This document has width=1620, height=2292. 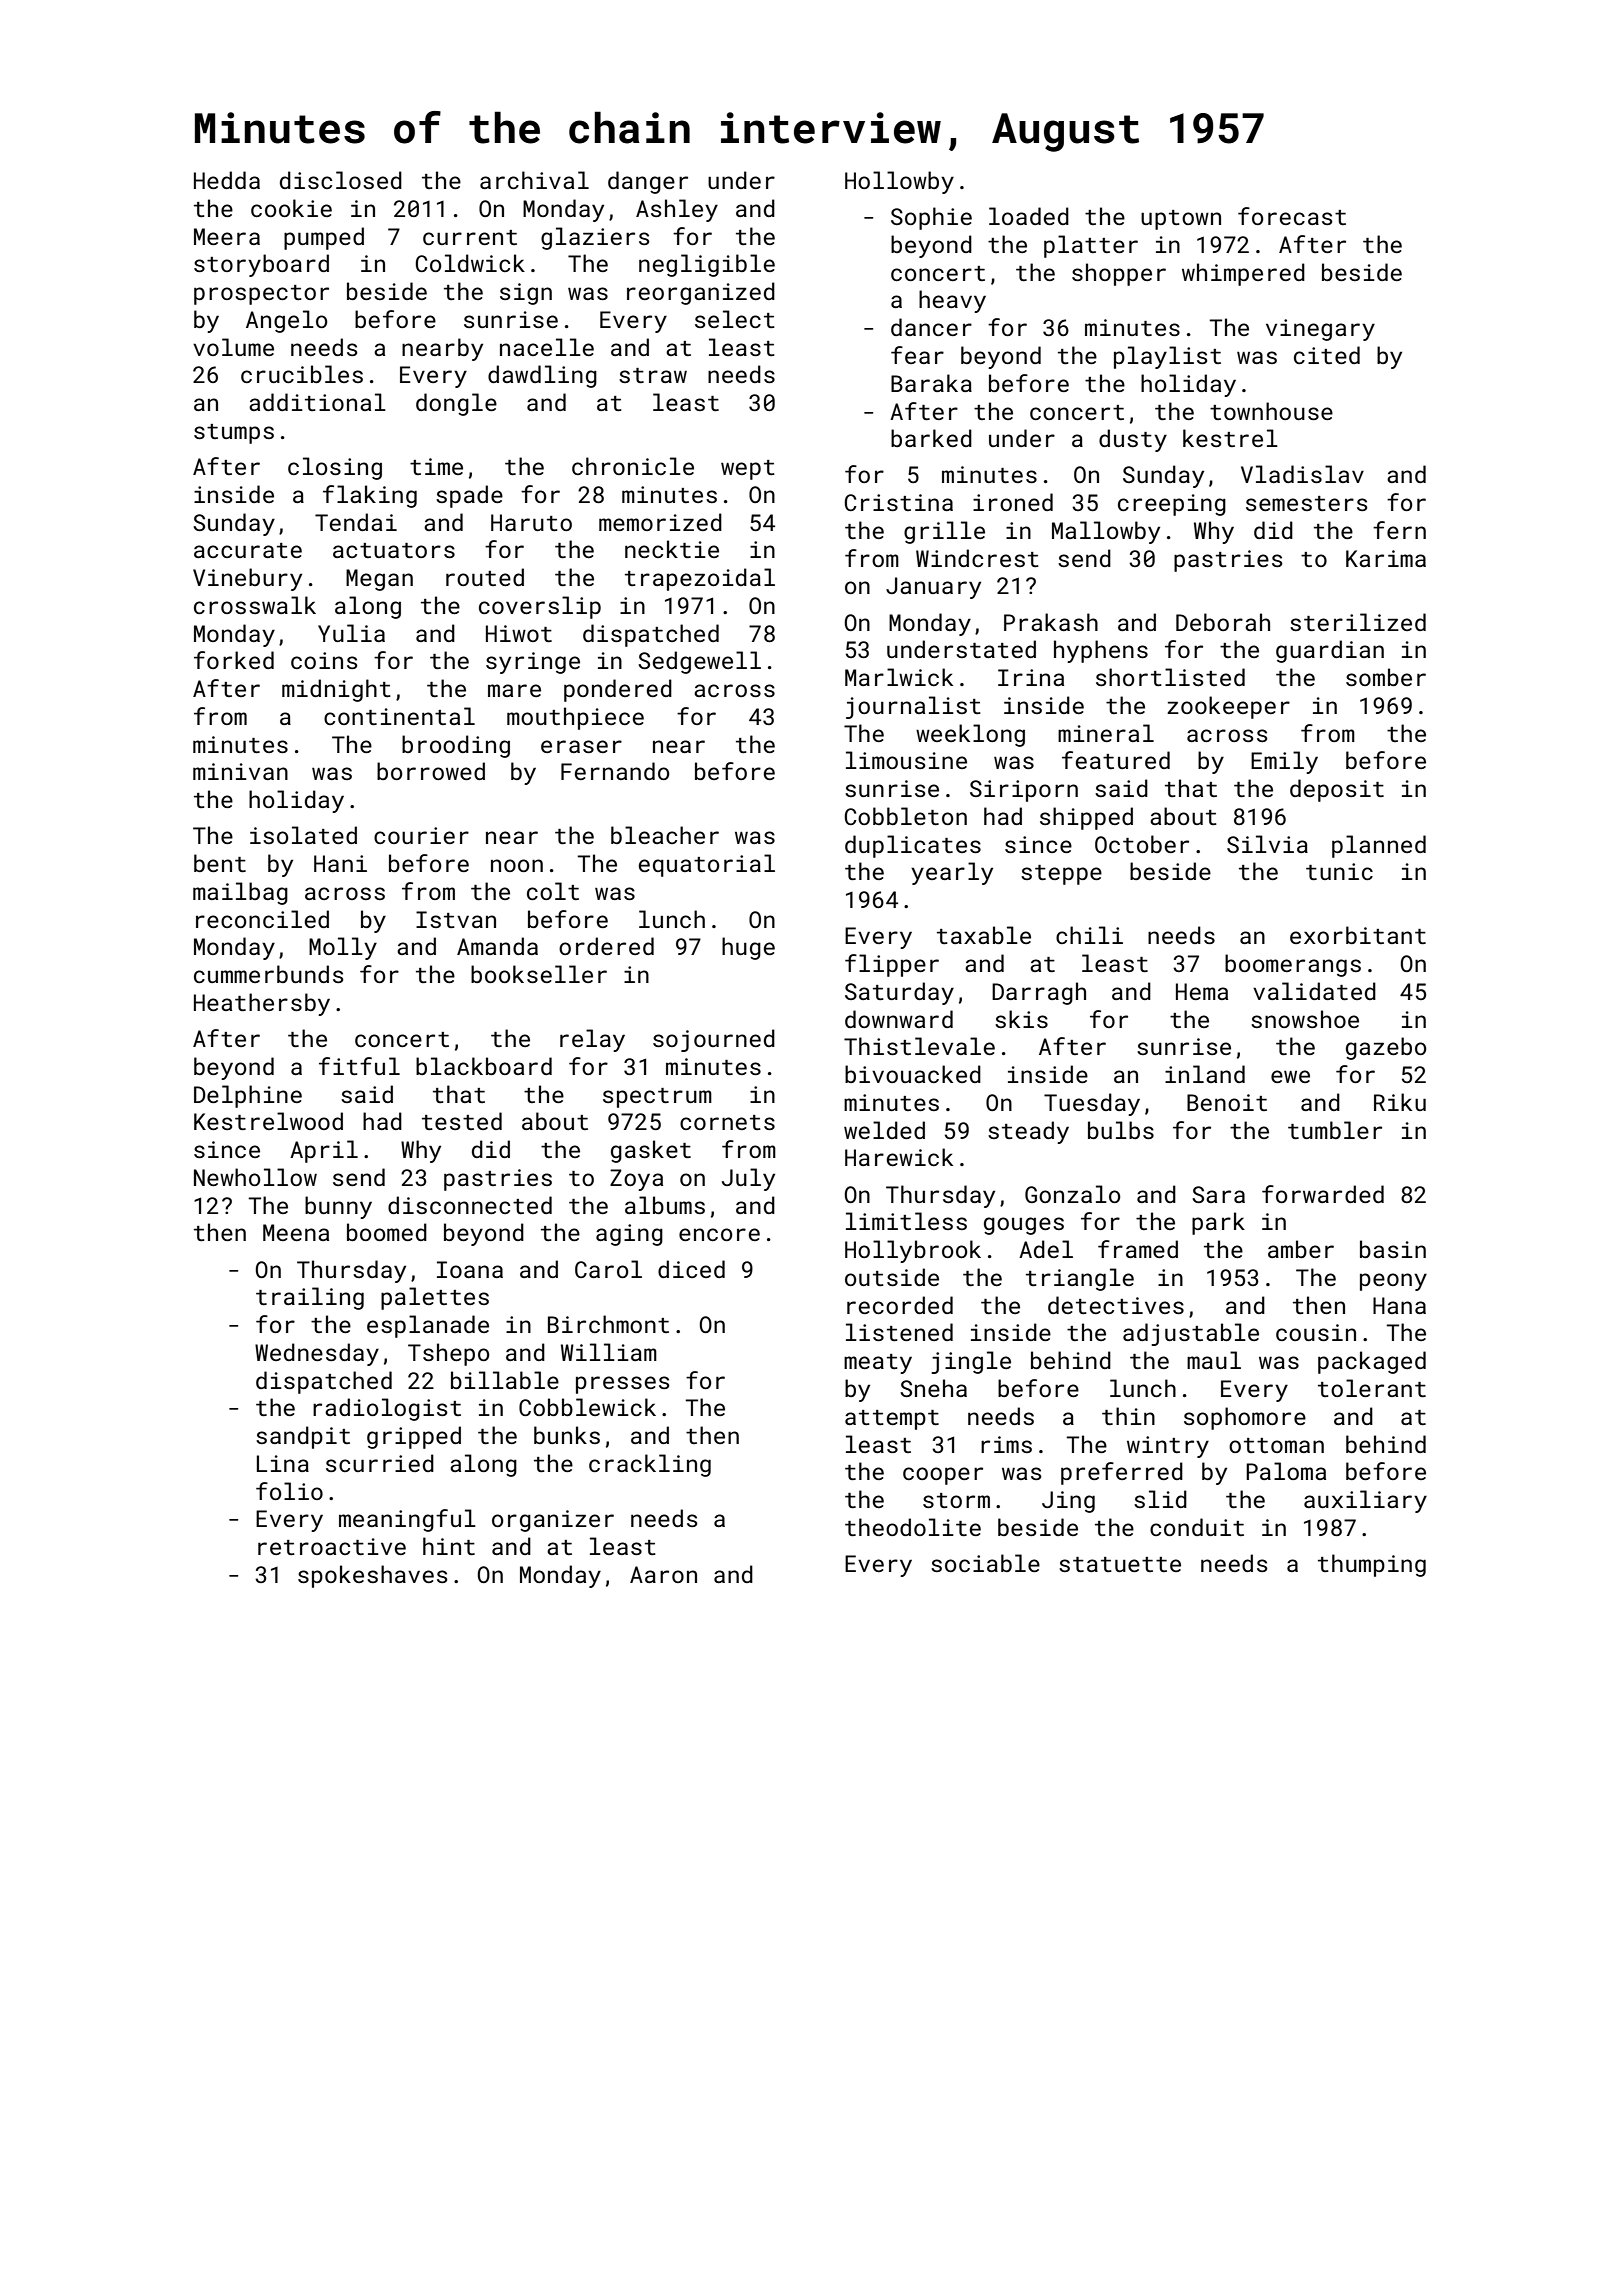 What do you see at coordinates (913, 1074) in the document?
I see `bivouacked` at bounding box center [913, 1074].
